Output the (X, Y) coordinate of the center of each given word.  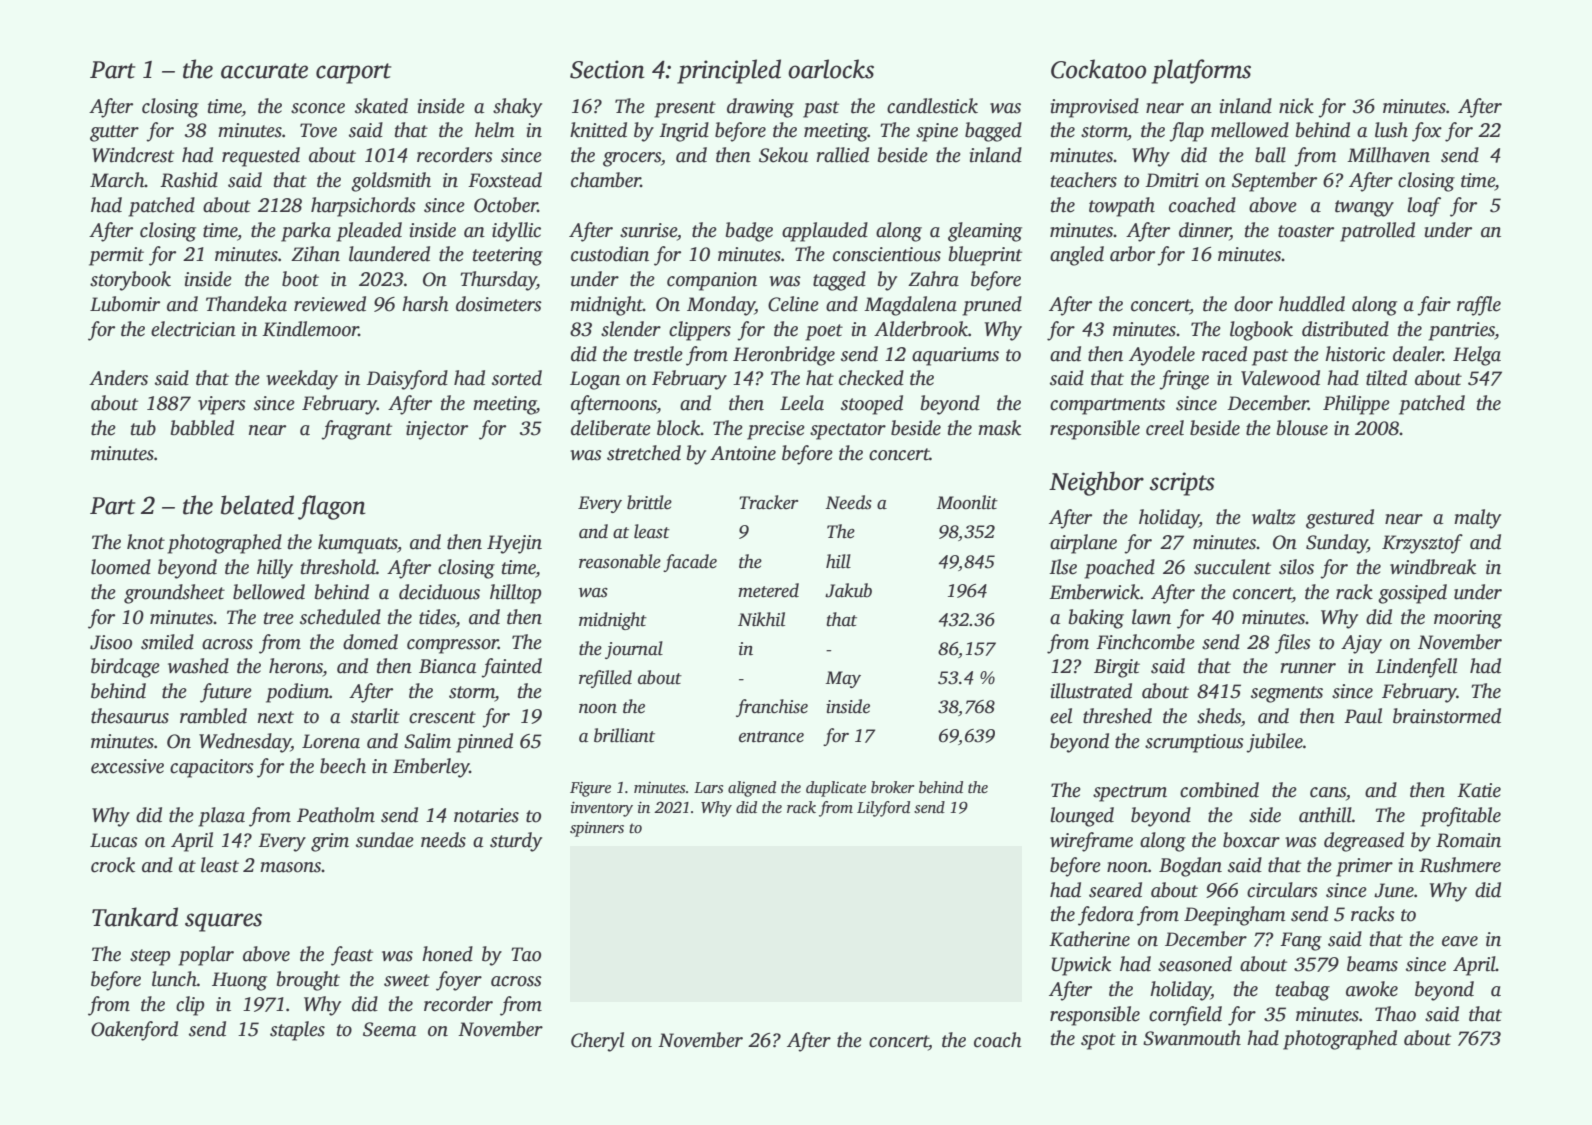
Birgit (1117, 668)
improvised (1095, 108)
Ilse (1063, 567)
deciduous (439, 592)
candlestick (932, 106)
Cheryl (597, 1042)
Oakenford (134, 1031)
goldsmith (391, 182)
